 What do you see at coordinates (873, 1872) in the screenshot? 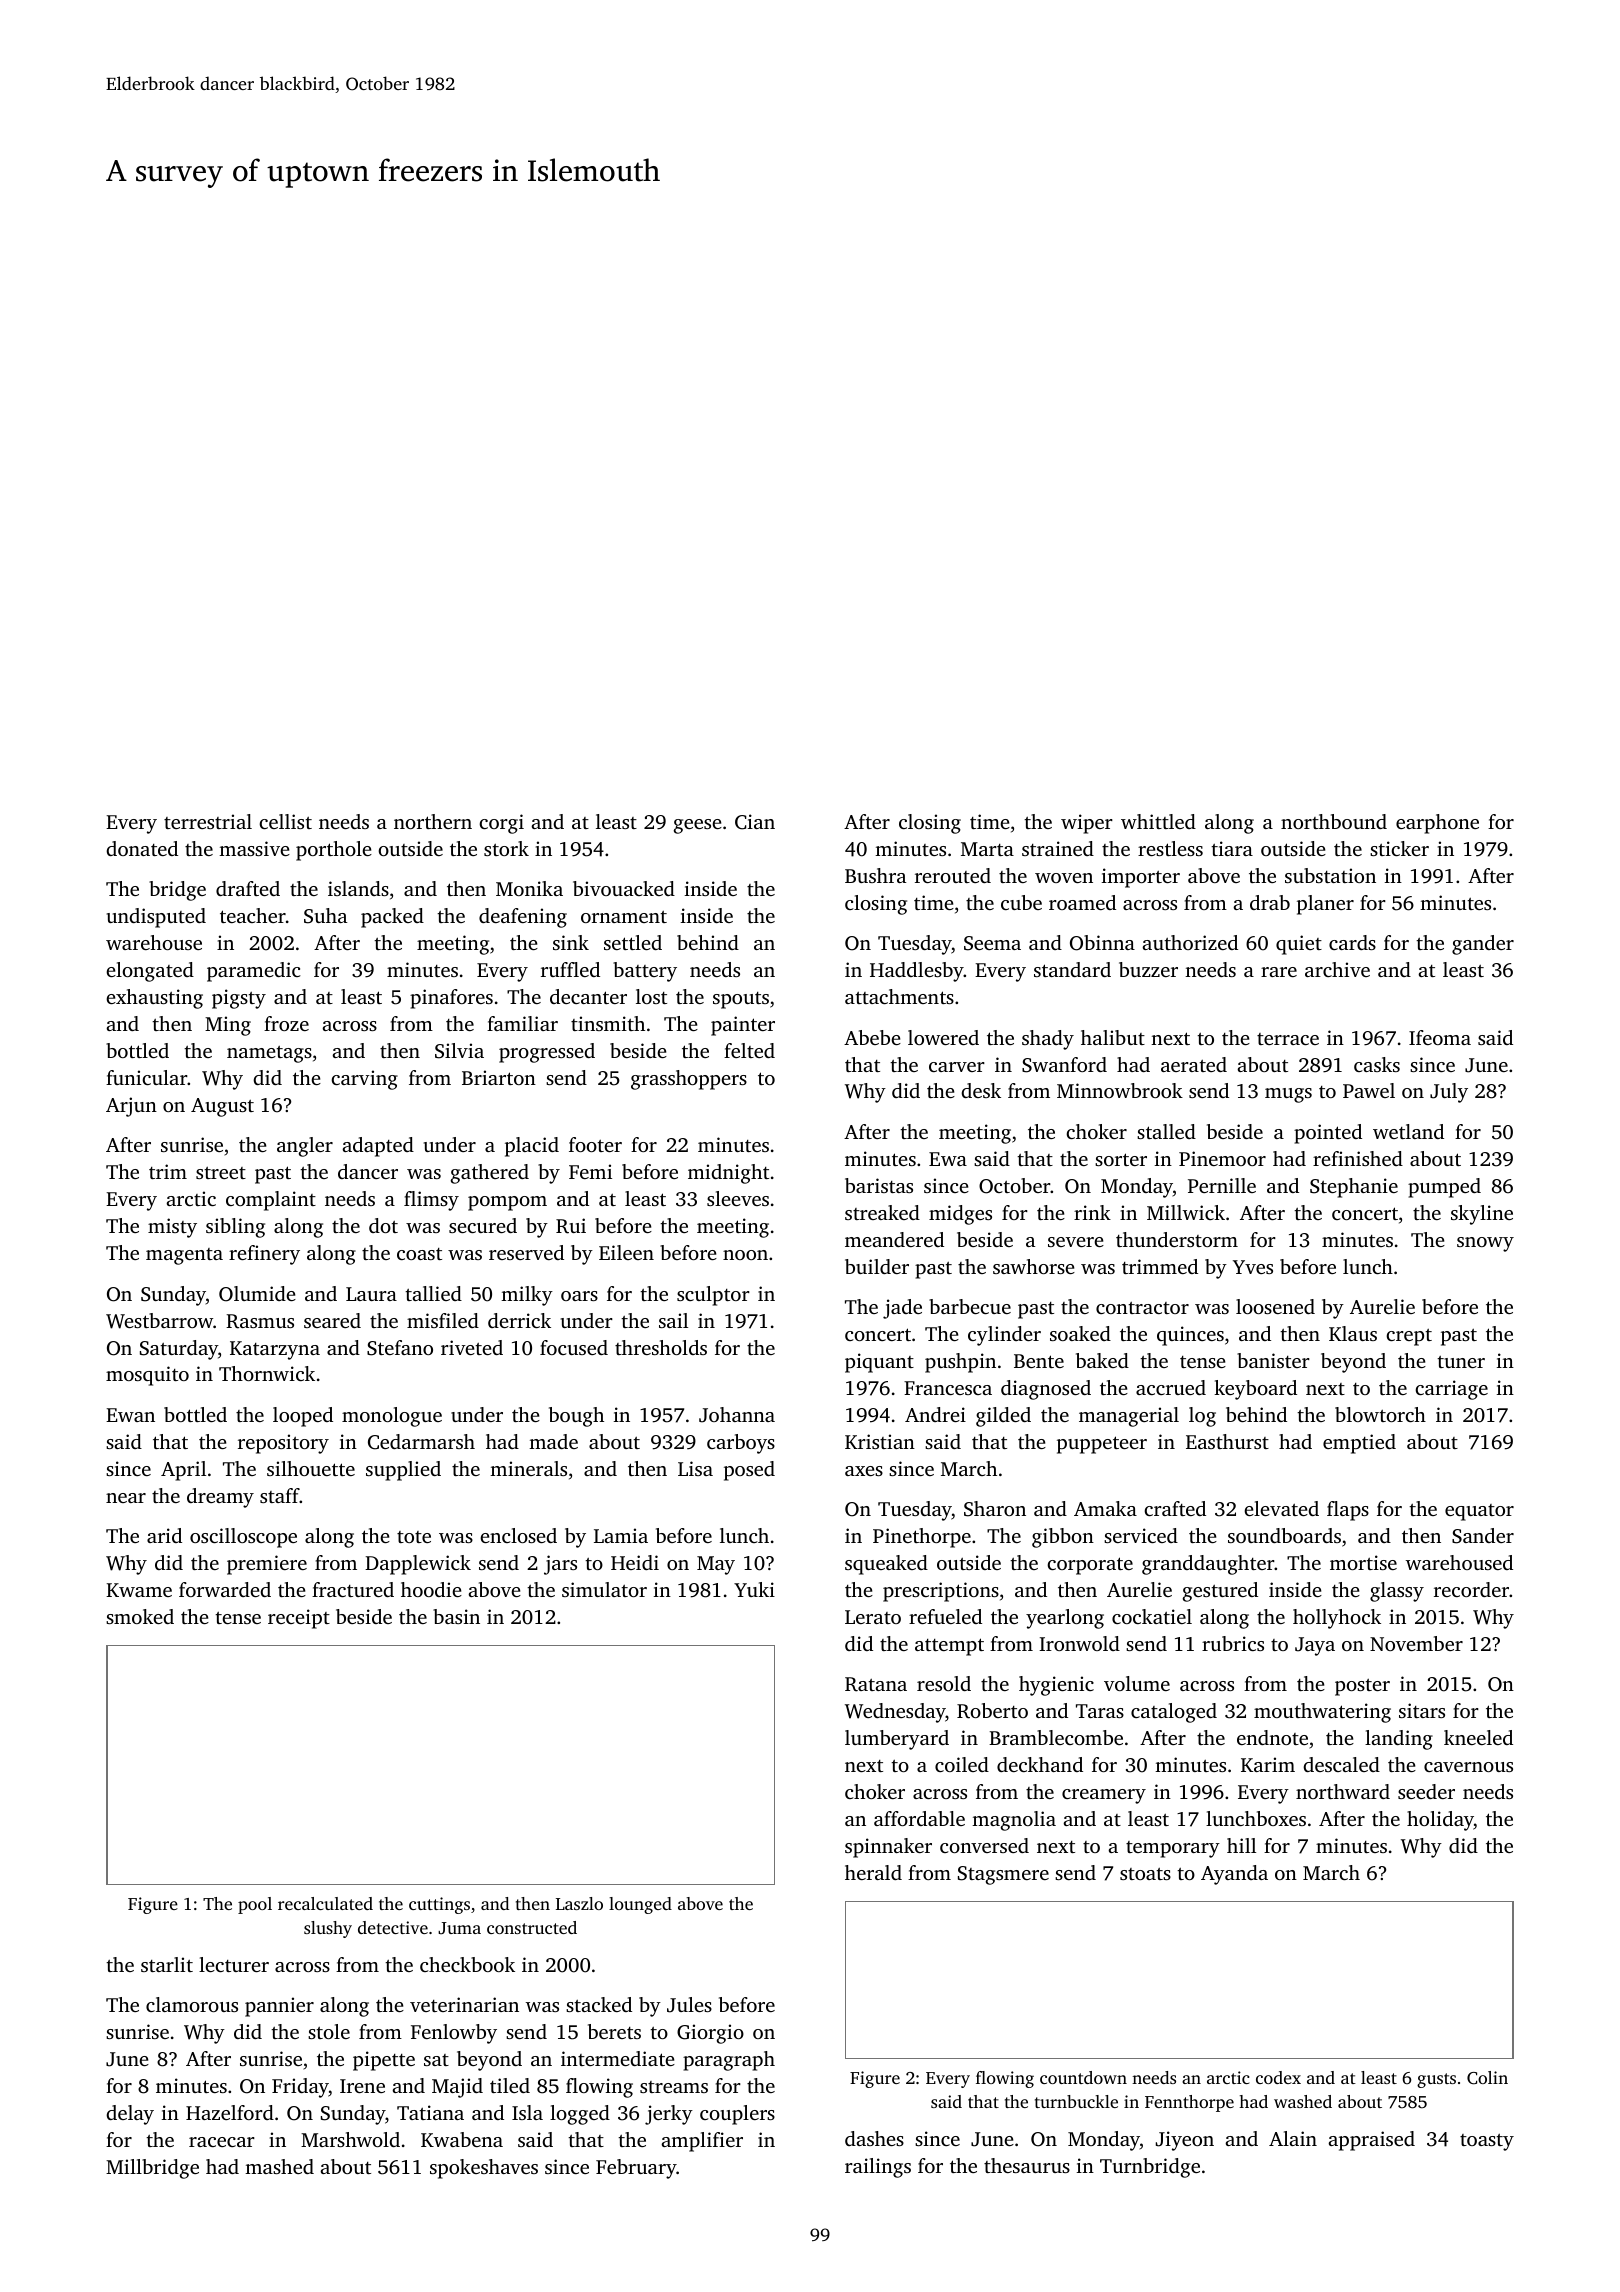
I see `herald` at bounding box center [873, 1872].
